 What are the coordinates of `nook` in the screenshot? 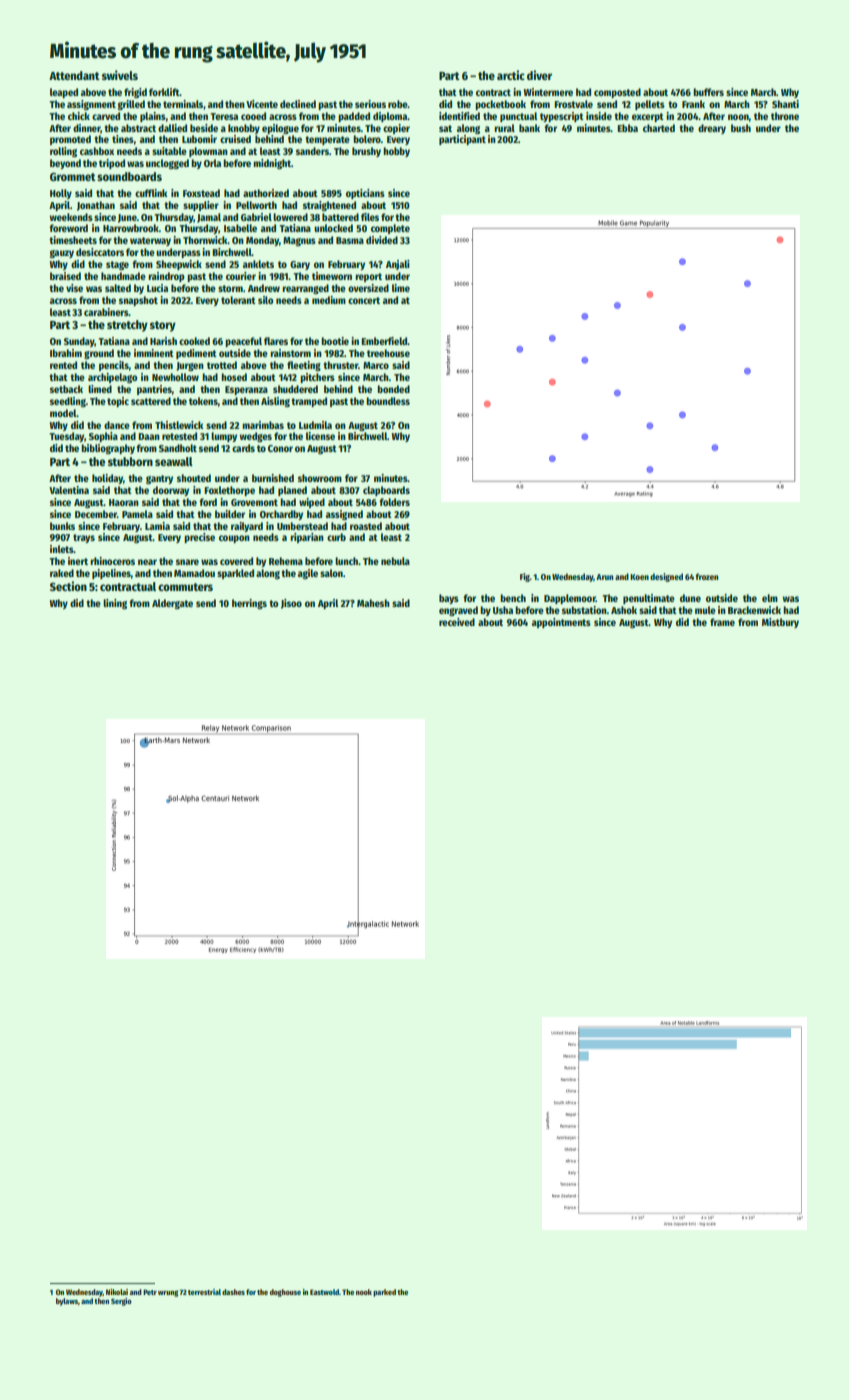 It's located at (364, 1292).
